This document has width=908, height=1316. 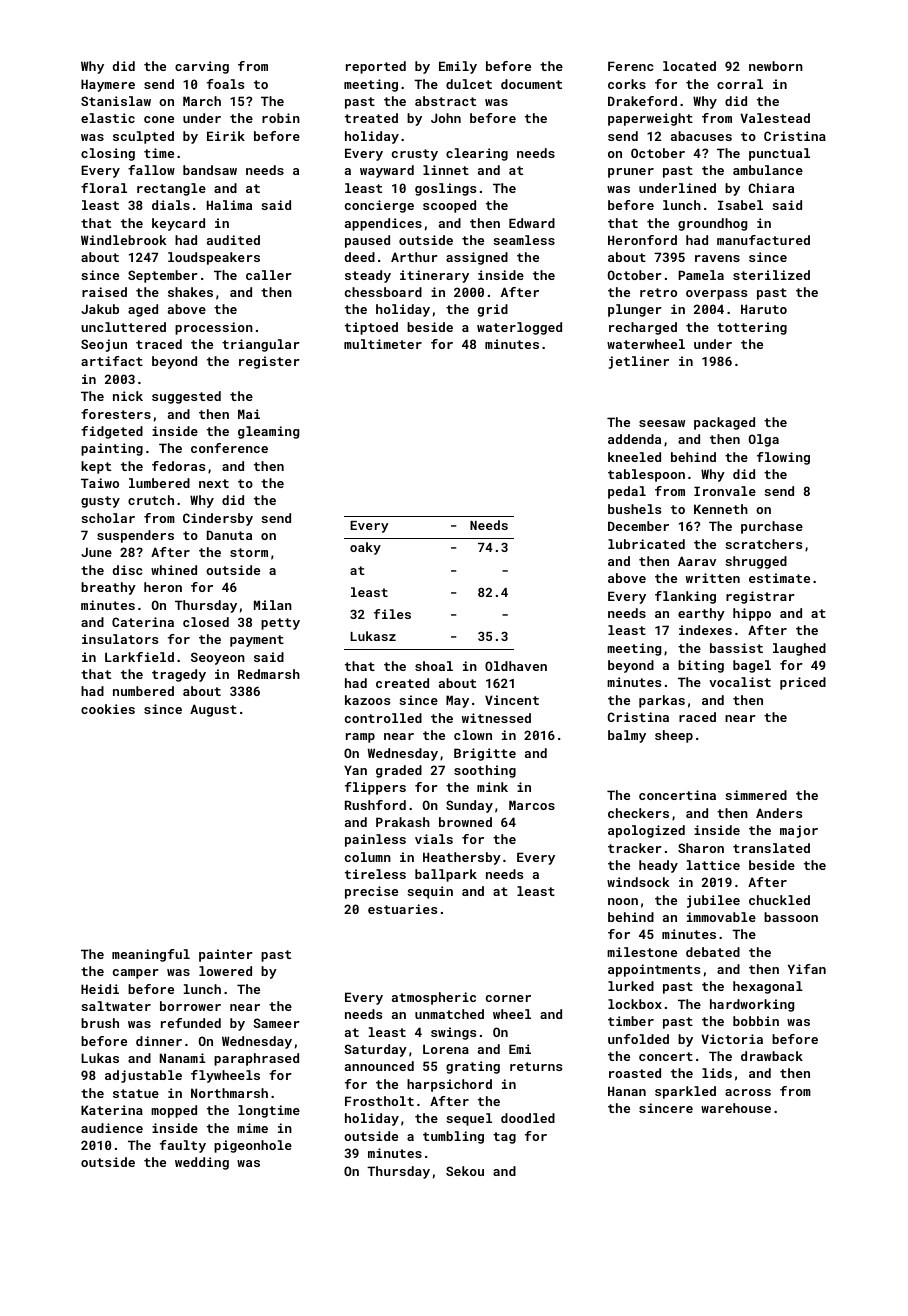 I want to click on tottering, so click(x=752, y=328).
